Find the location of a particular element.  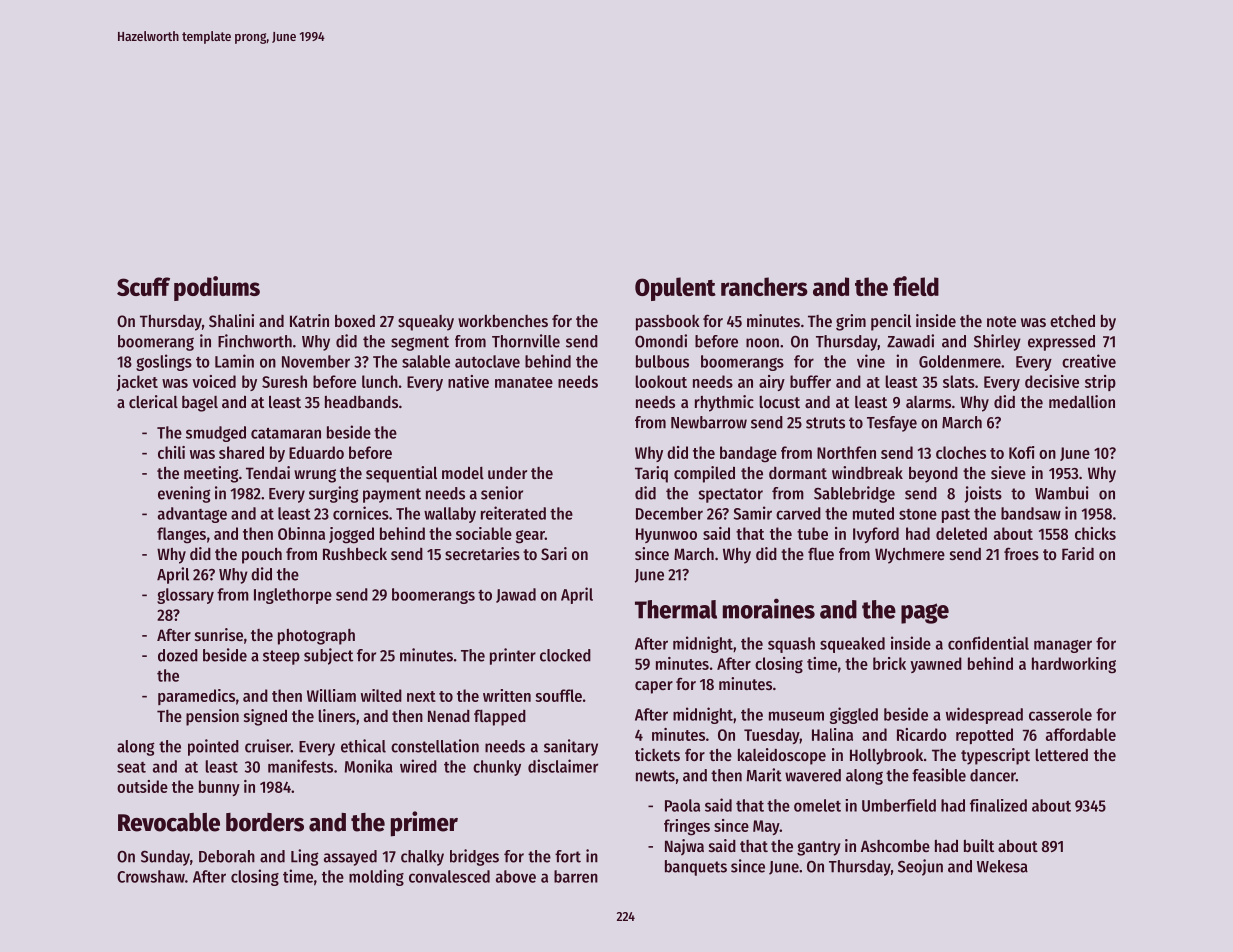

printer is located at coordinates (513, 656).
